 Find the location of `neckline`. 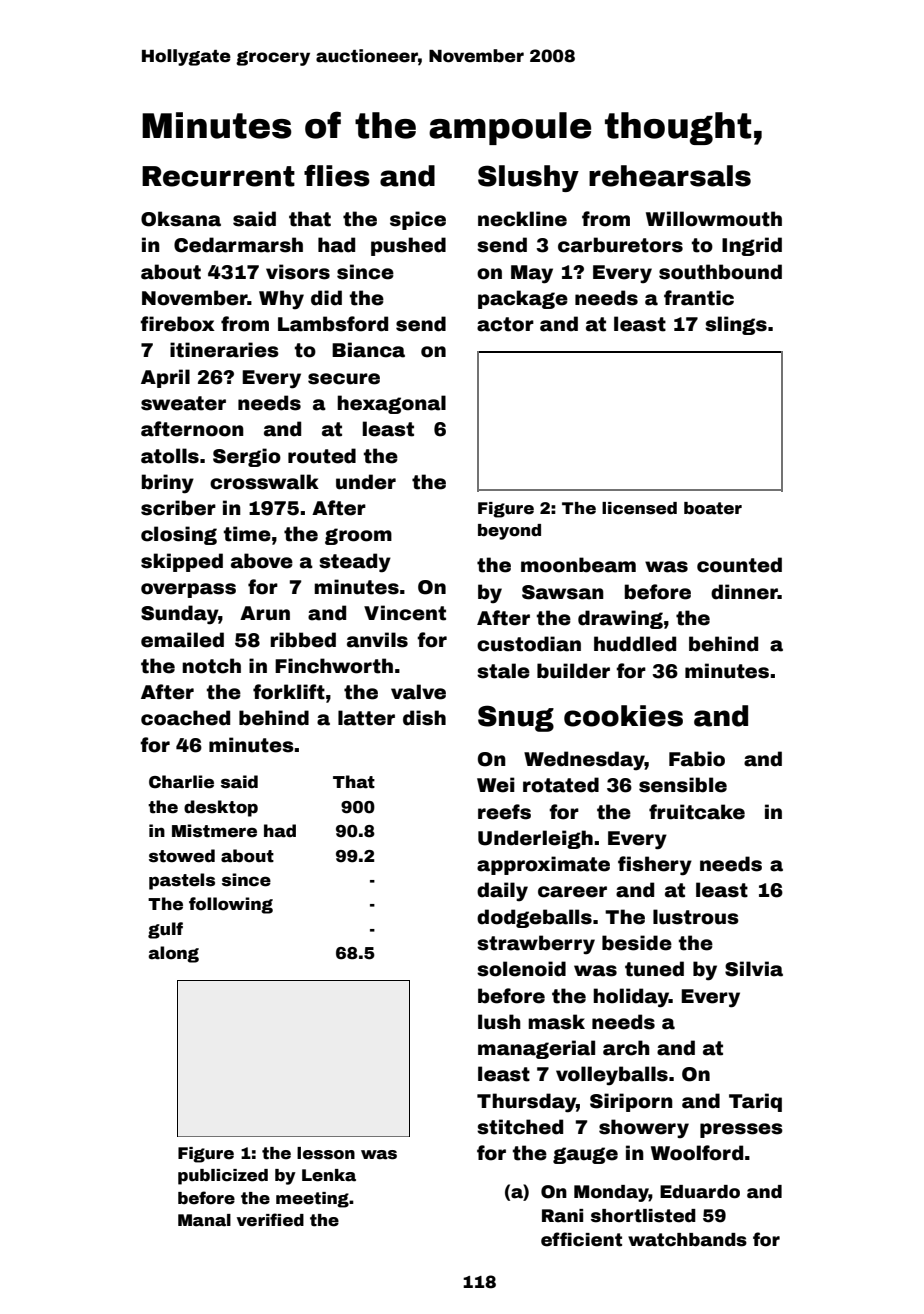

neckline is located at coordinates (522, 219).
